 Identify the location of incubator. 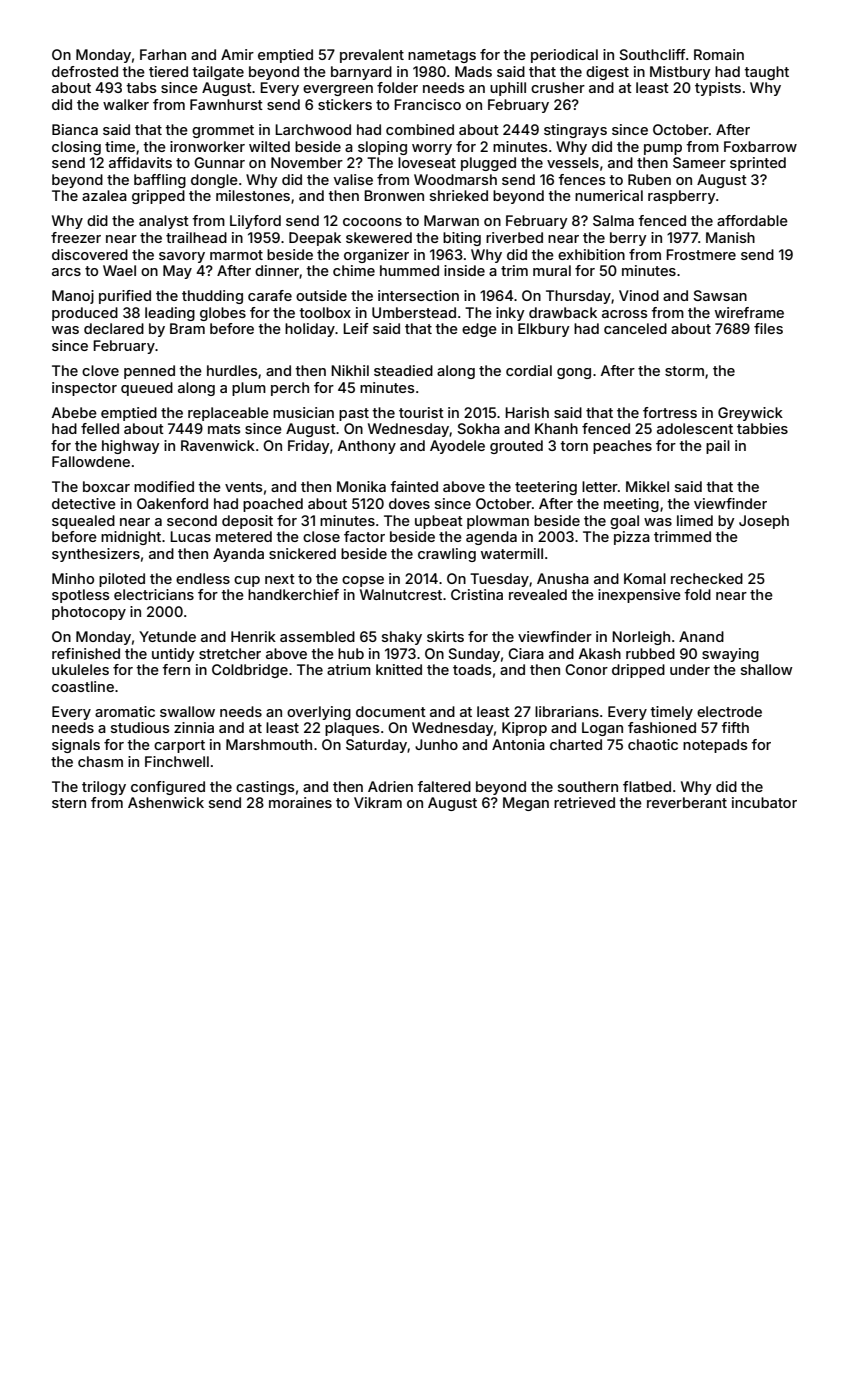
(764, 802).
